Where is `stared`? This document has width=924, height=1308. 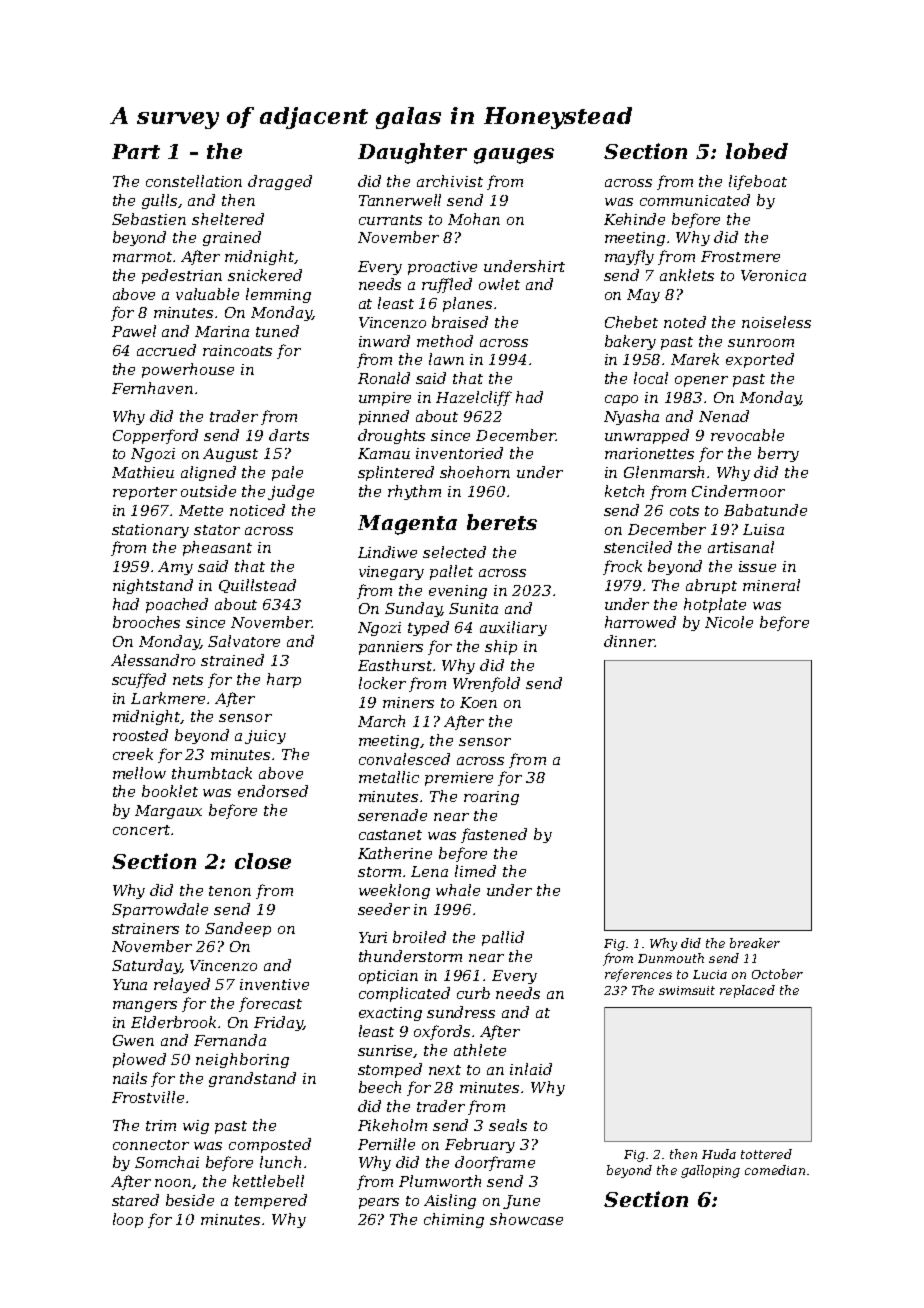
stared is located at coordinates (135, 1200).
